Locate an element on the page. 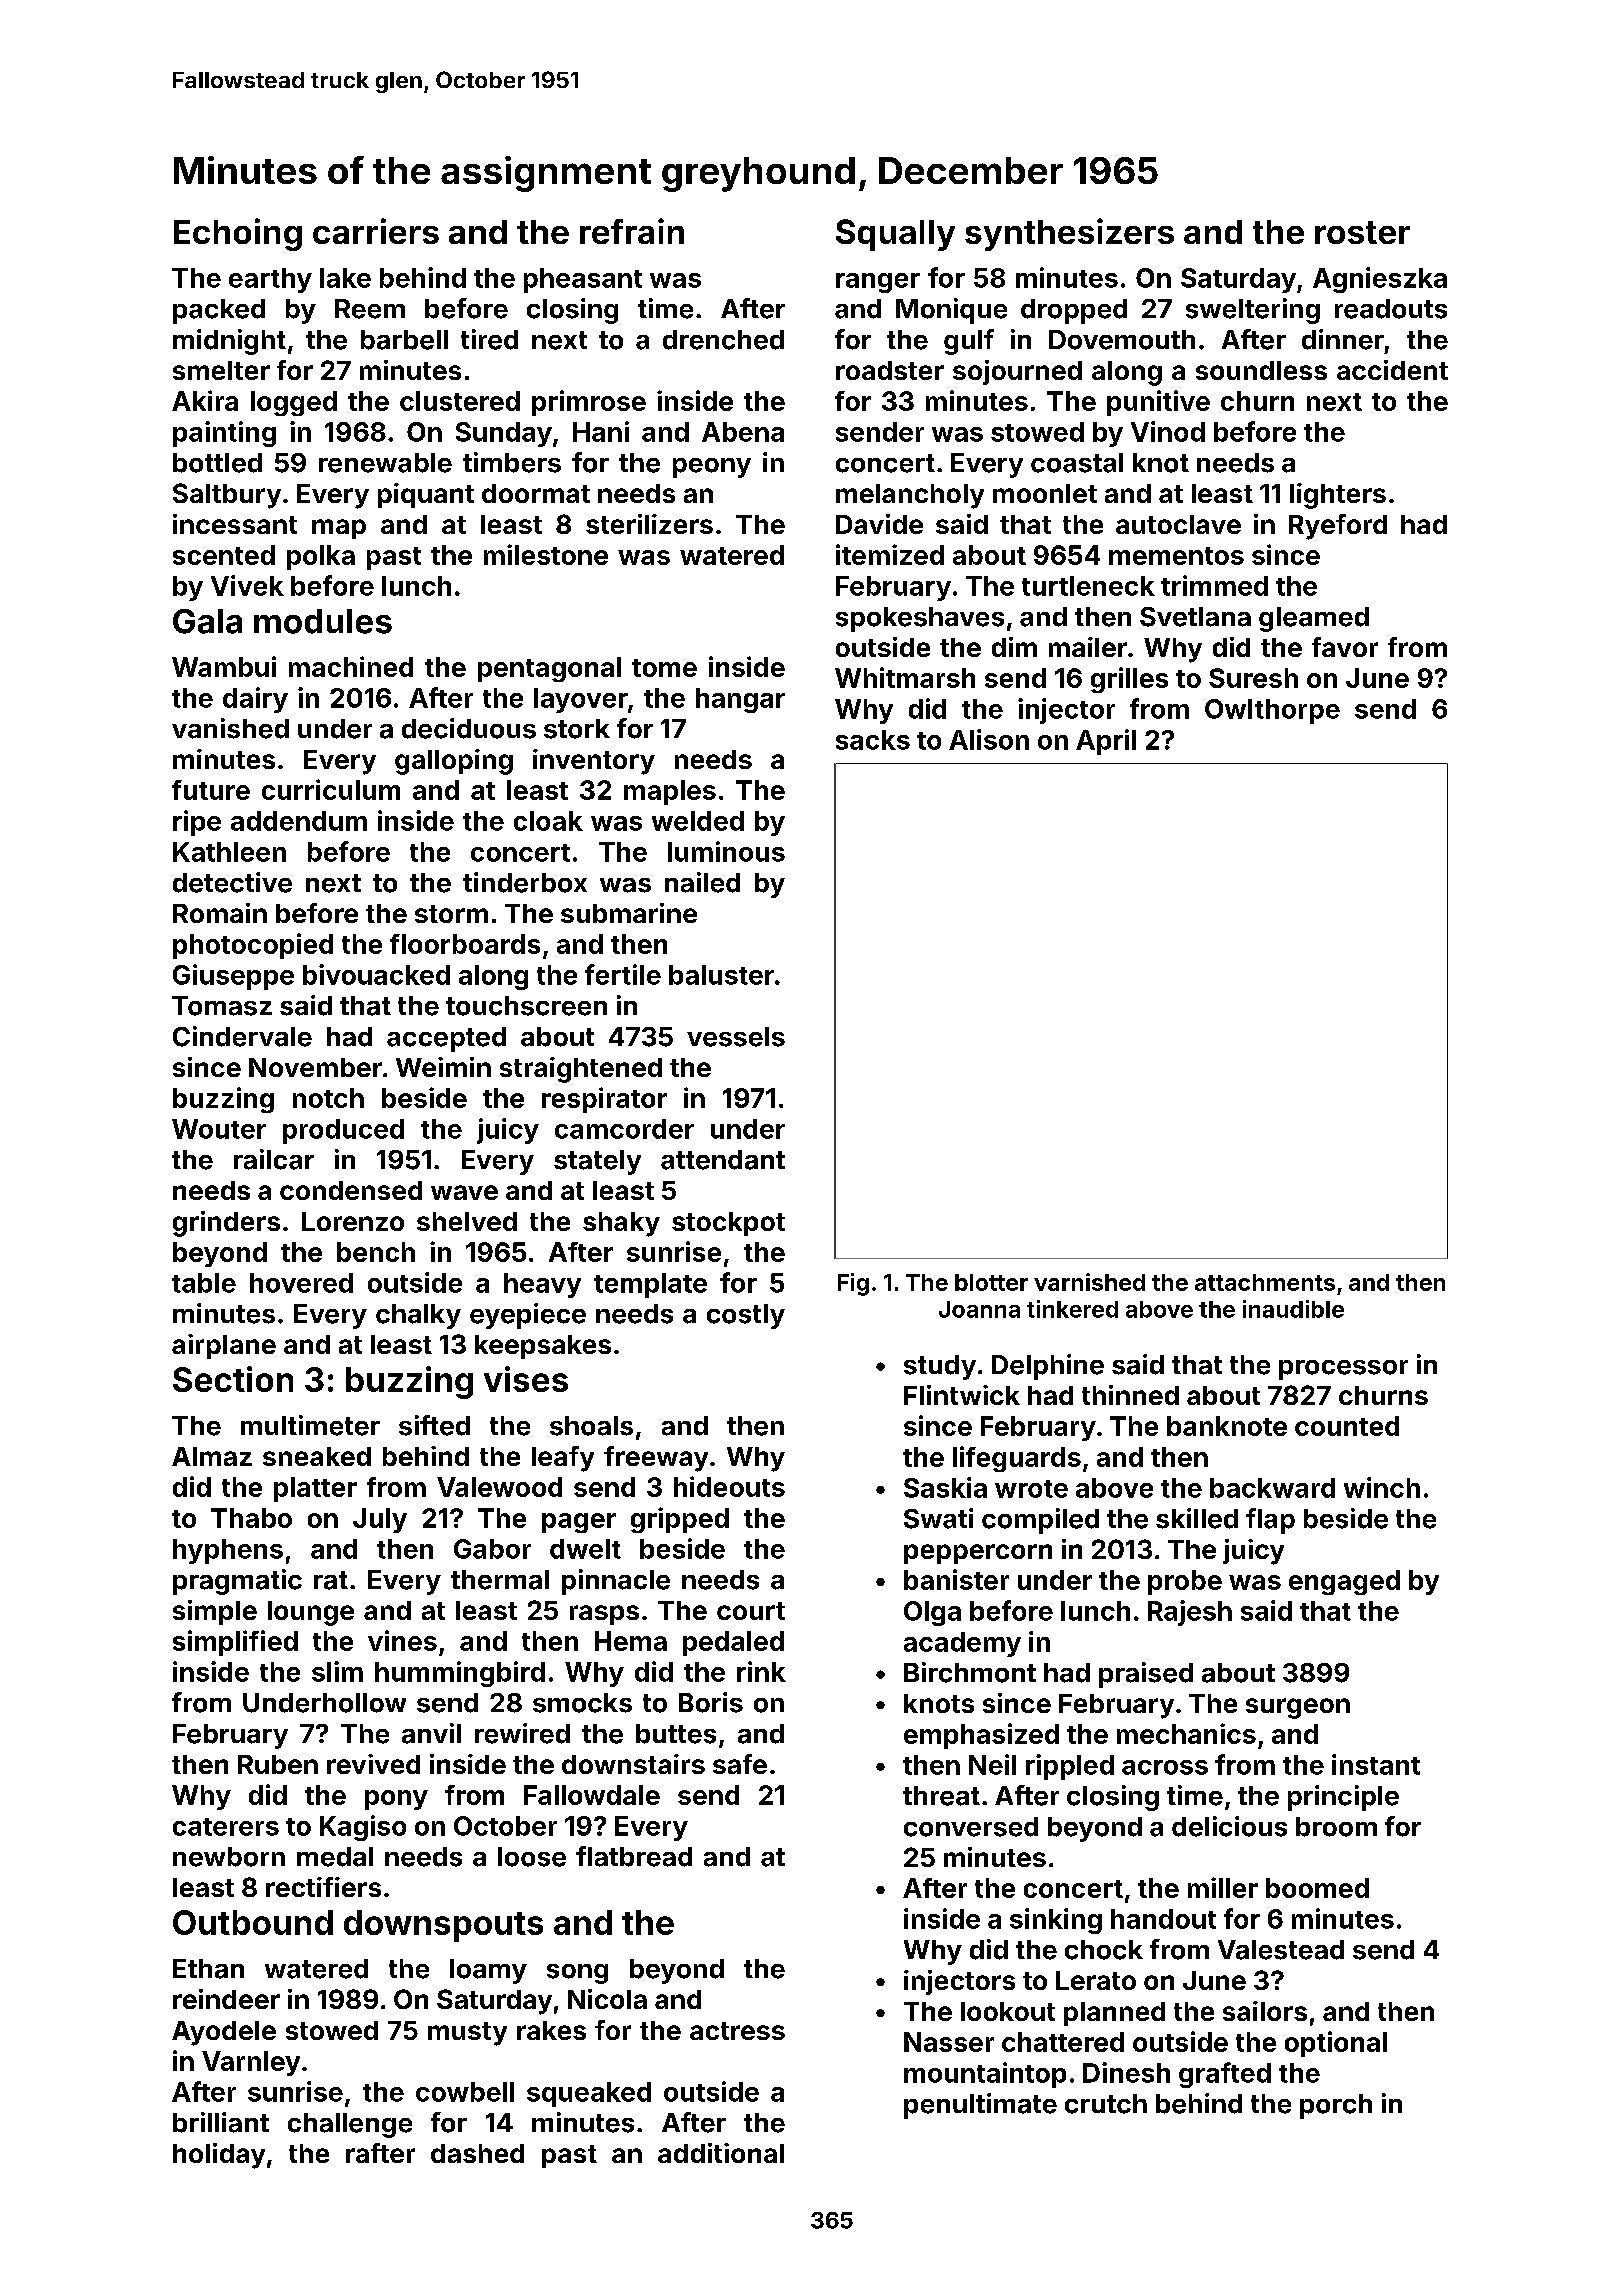 The width and height of the page is (1620, 2292). blotter is located at coordinates (991, 1282).
